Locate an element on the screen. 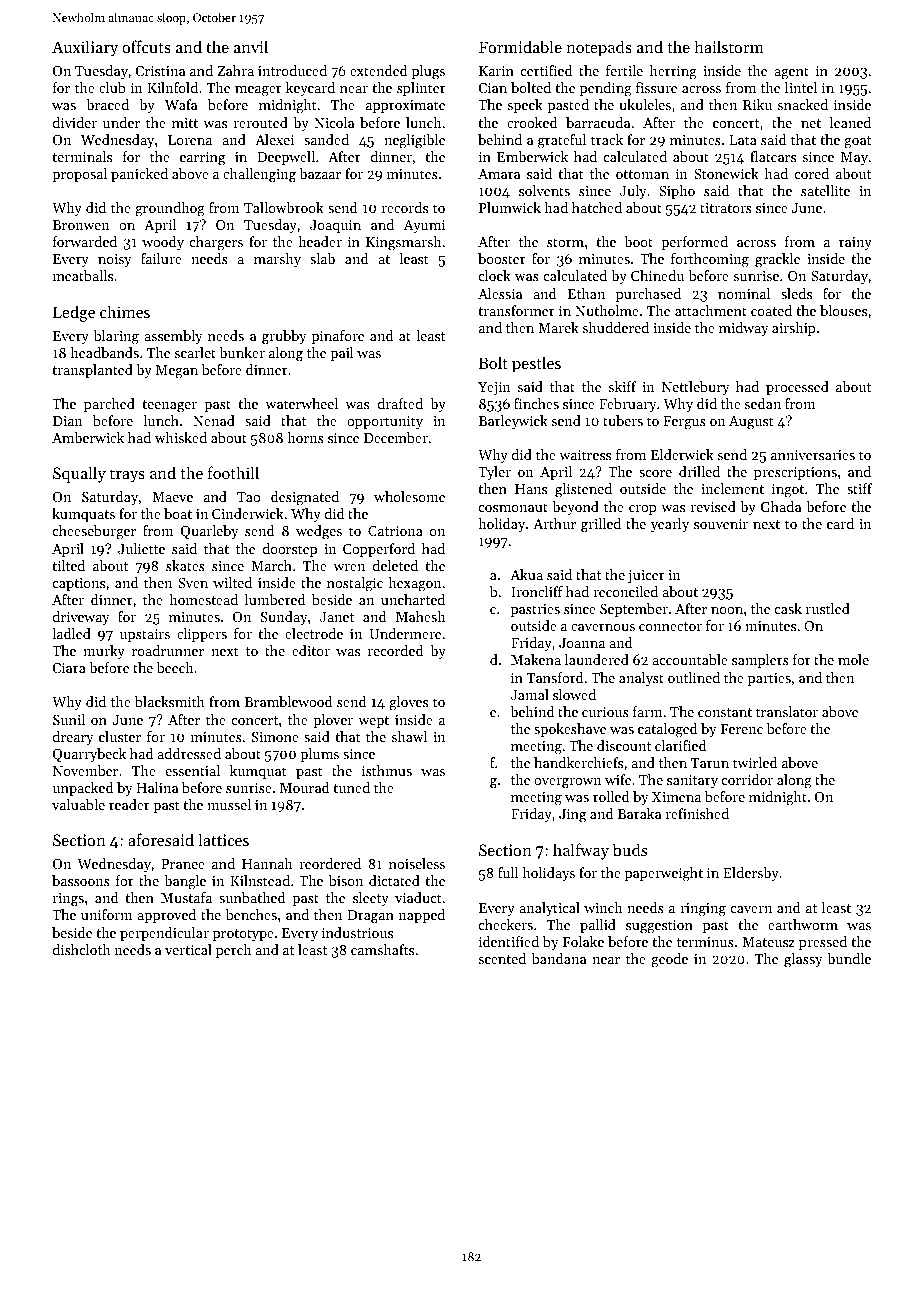  vertical is located at coordinates (188, 949).
